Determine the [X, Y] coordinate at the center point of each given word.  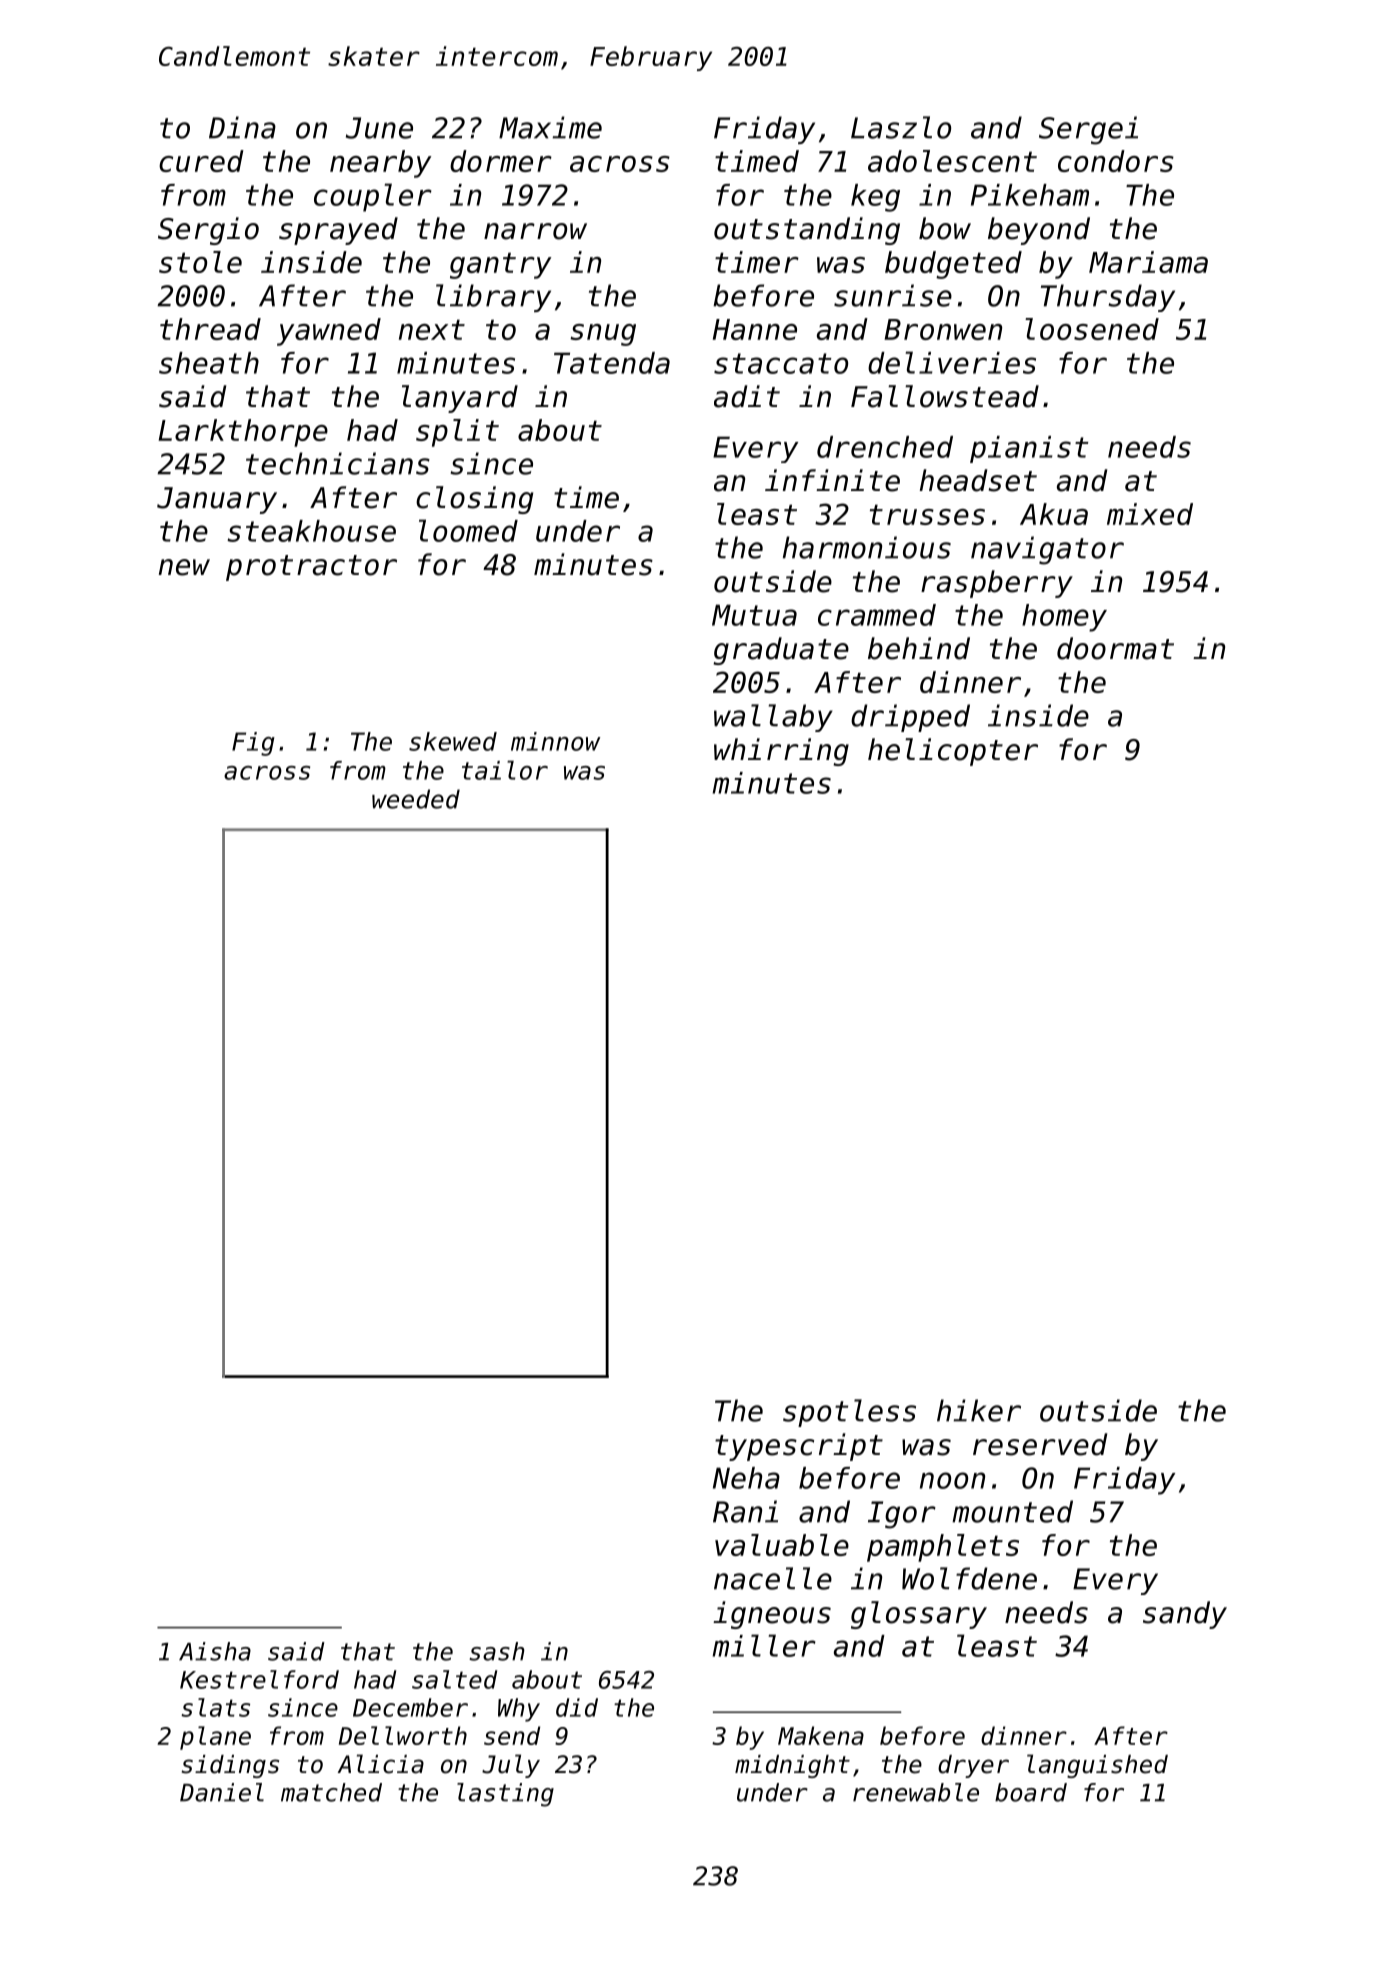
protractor [311, 568]
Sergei [1088, 130]
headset [978, 480]
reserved [1040, 1444]
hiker [979, 1410]
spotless [849, 1413]
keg [875, 198]
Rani [745, 1511]
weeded [416, 799]
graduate [781, 651]
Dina [242, 127]
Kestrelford [259, 1679]
